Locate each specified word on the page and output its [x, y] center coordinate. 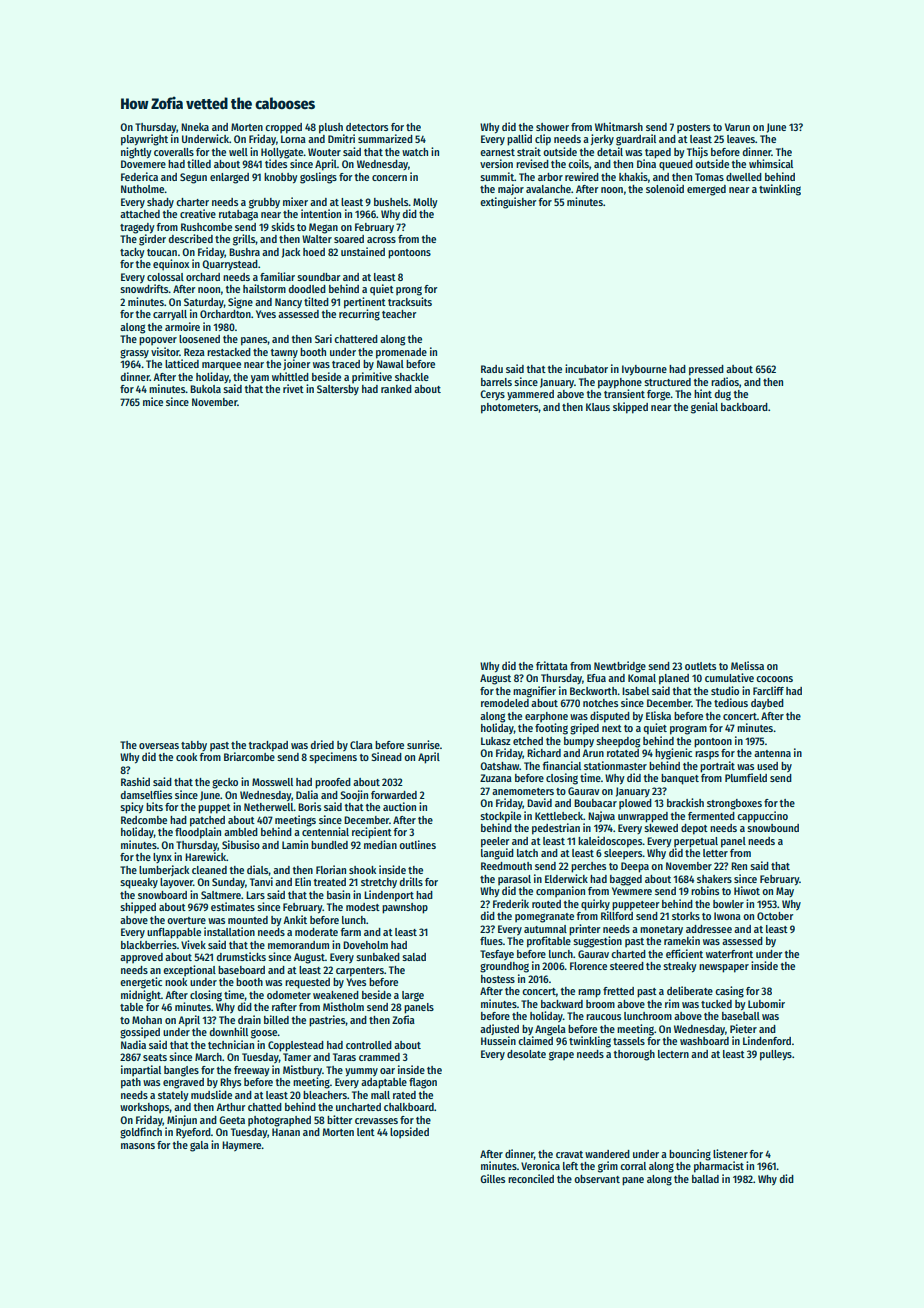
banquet [680, 779]
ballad [705, 1179]
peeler [495, 842]
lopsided [409, 1132]
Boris [309, 806]
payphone [620, 383]
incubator [586, 368]
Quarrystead [230, 265]
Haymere [242, 1146]
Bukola [205, 389]
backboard [744, 407]
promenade [401, 353]
